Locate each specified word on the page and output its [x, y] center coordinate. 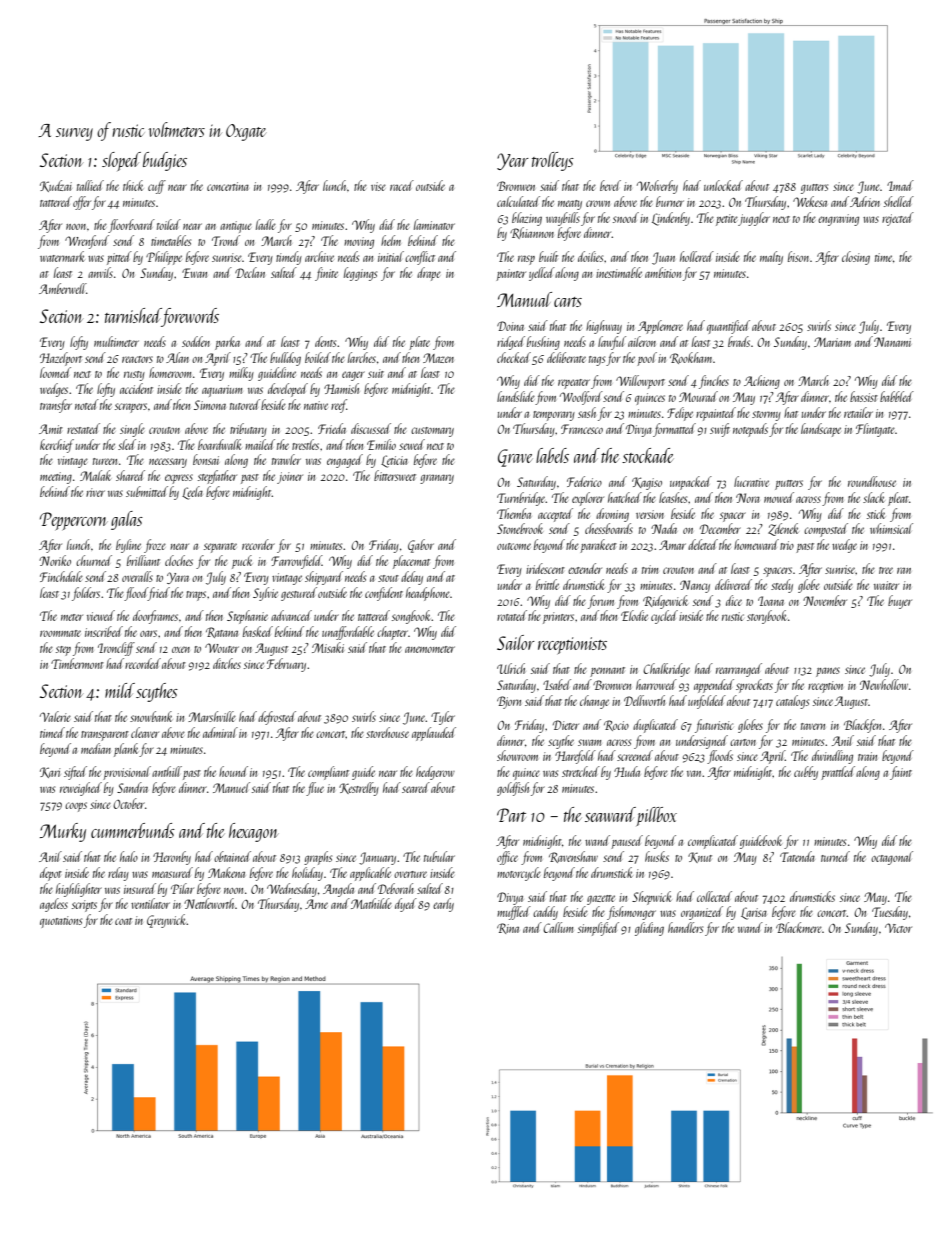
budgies [165, 161]
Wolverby [657, 187]
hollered [697, 256]
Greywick [167, 921]
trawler [286, 459]
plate [419, 343]
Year [513, 161]
